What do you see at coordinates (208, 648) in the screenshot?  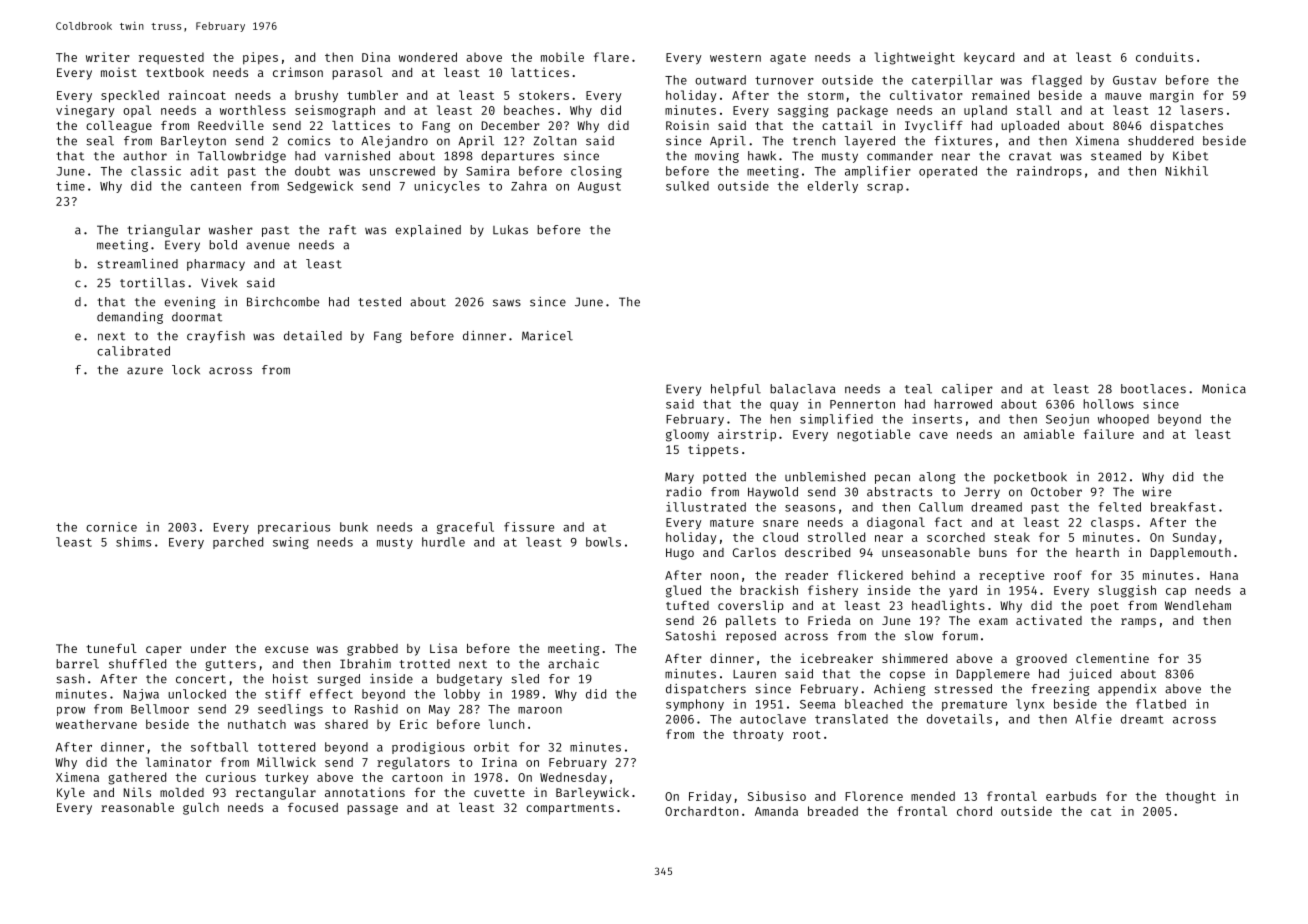 I see `under` at bounding box center [208, 648].
